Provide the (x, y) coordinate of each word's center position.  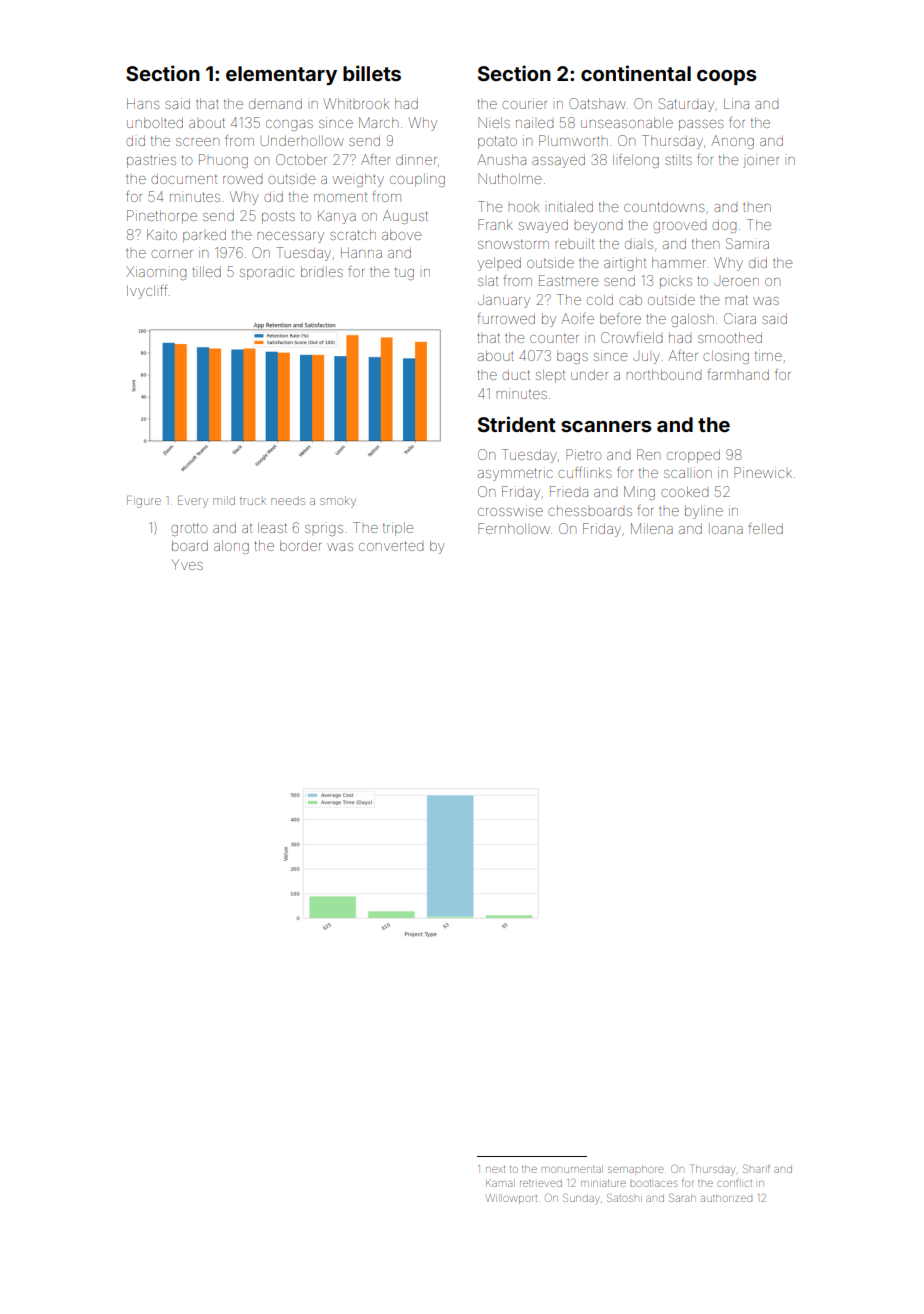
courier (524, 103)
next (495, 1169)
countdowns (664, 207)
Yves (187, 564)
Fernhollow (514, 528)
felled (766, 528)
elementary (281, 75)
